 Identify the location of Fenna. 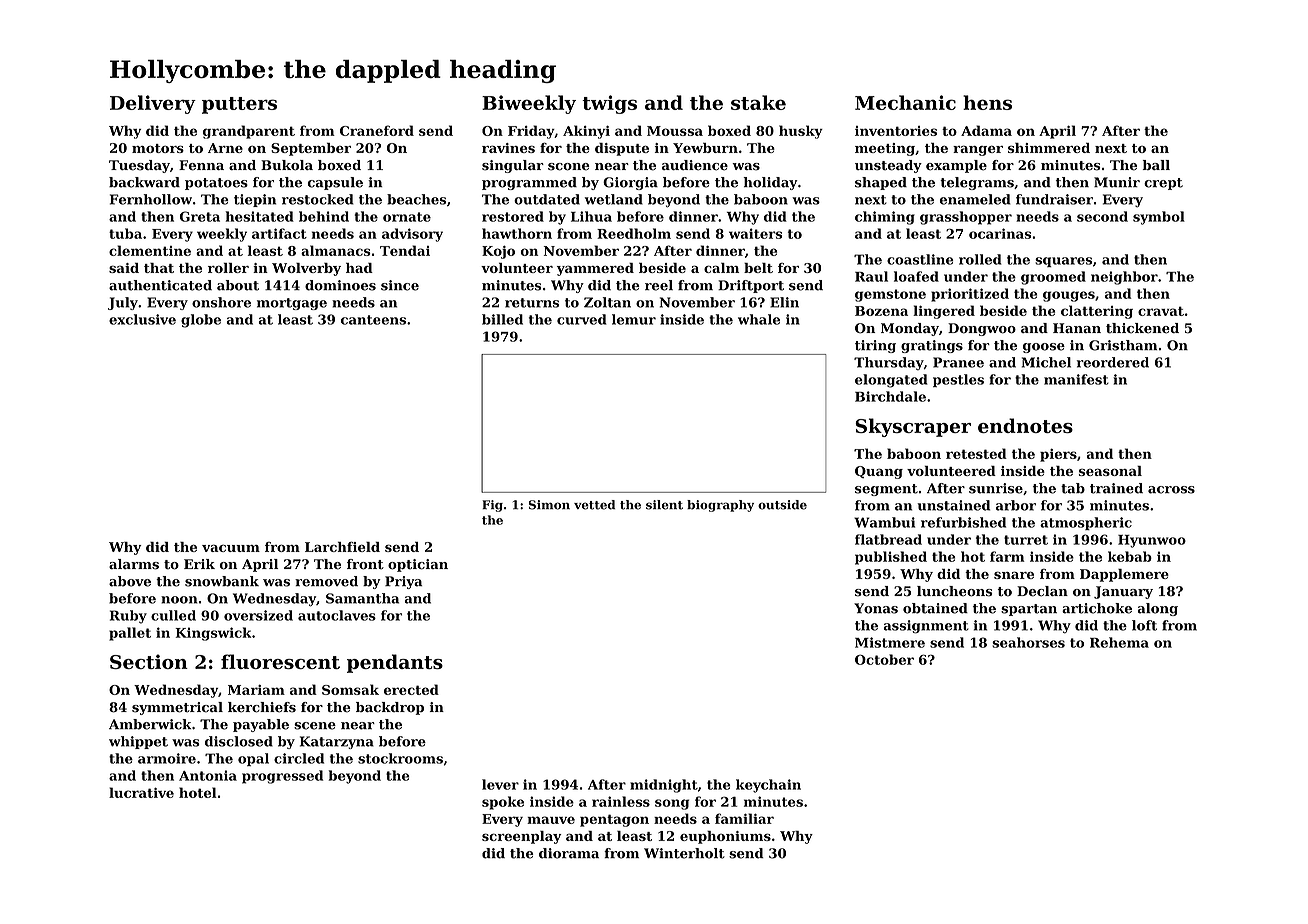
(201, 165).
